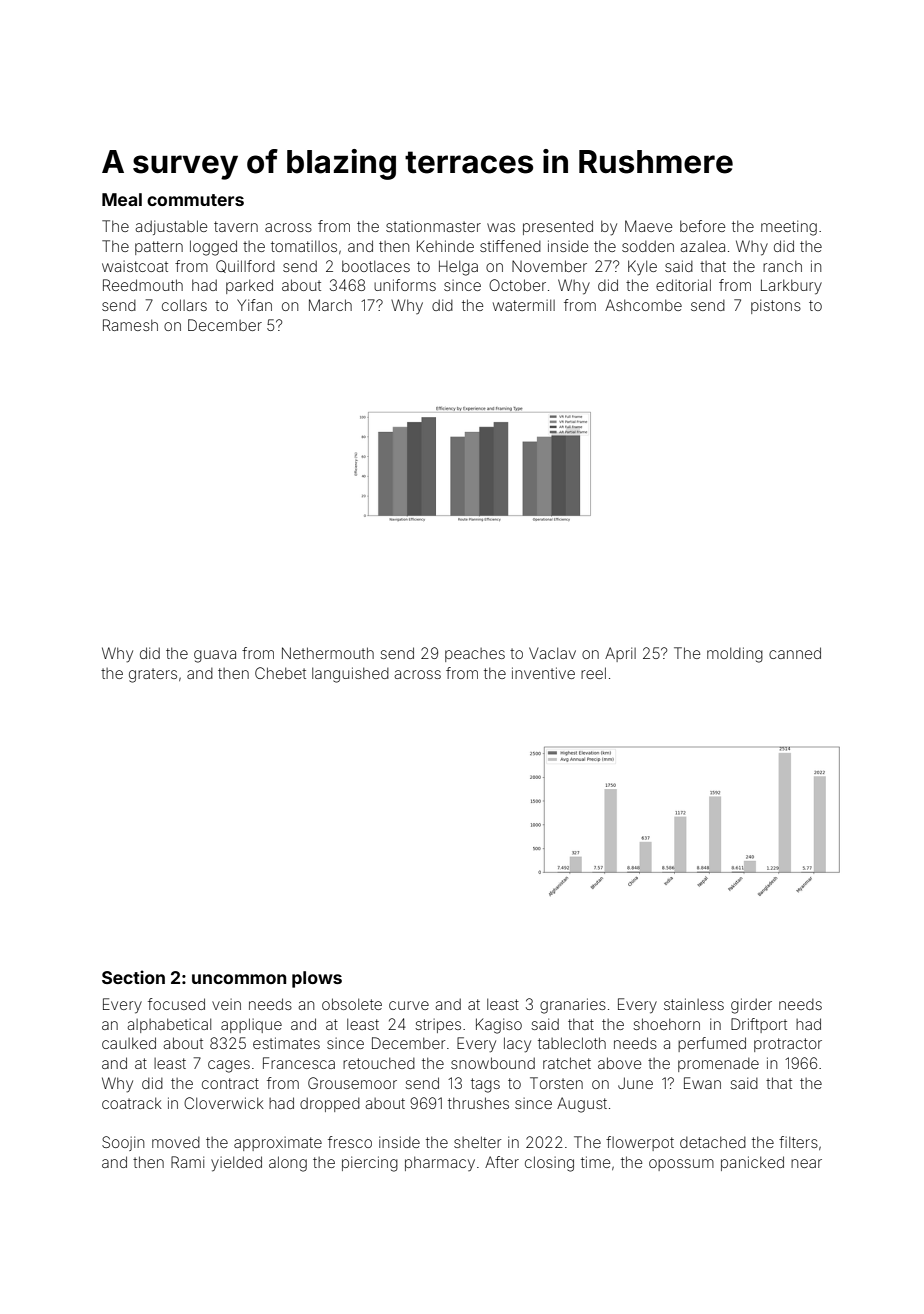 The image size is (924, 1314). Describe the element at coordinates (236, 1164) in the screenshot. I see `yielded` at that location.
